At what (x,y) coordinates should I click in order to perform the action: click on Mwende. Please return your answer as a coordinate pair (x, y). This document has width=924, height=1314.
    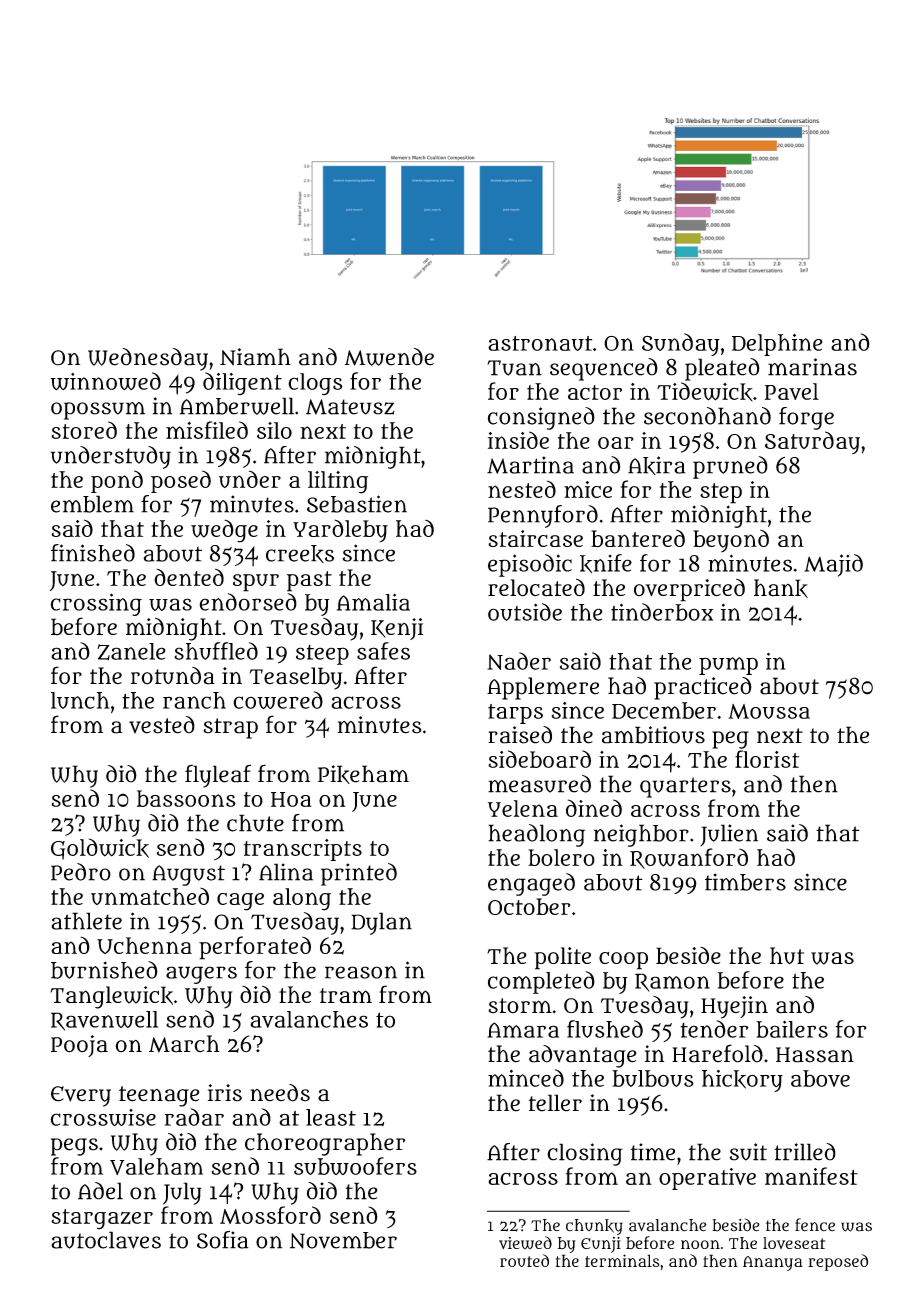
    Looking at the image, I should click on (389, 357).
